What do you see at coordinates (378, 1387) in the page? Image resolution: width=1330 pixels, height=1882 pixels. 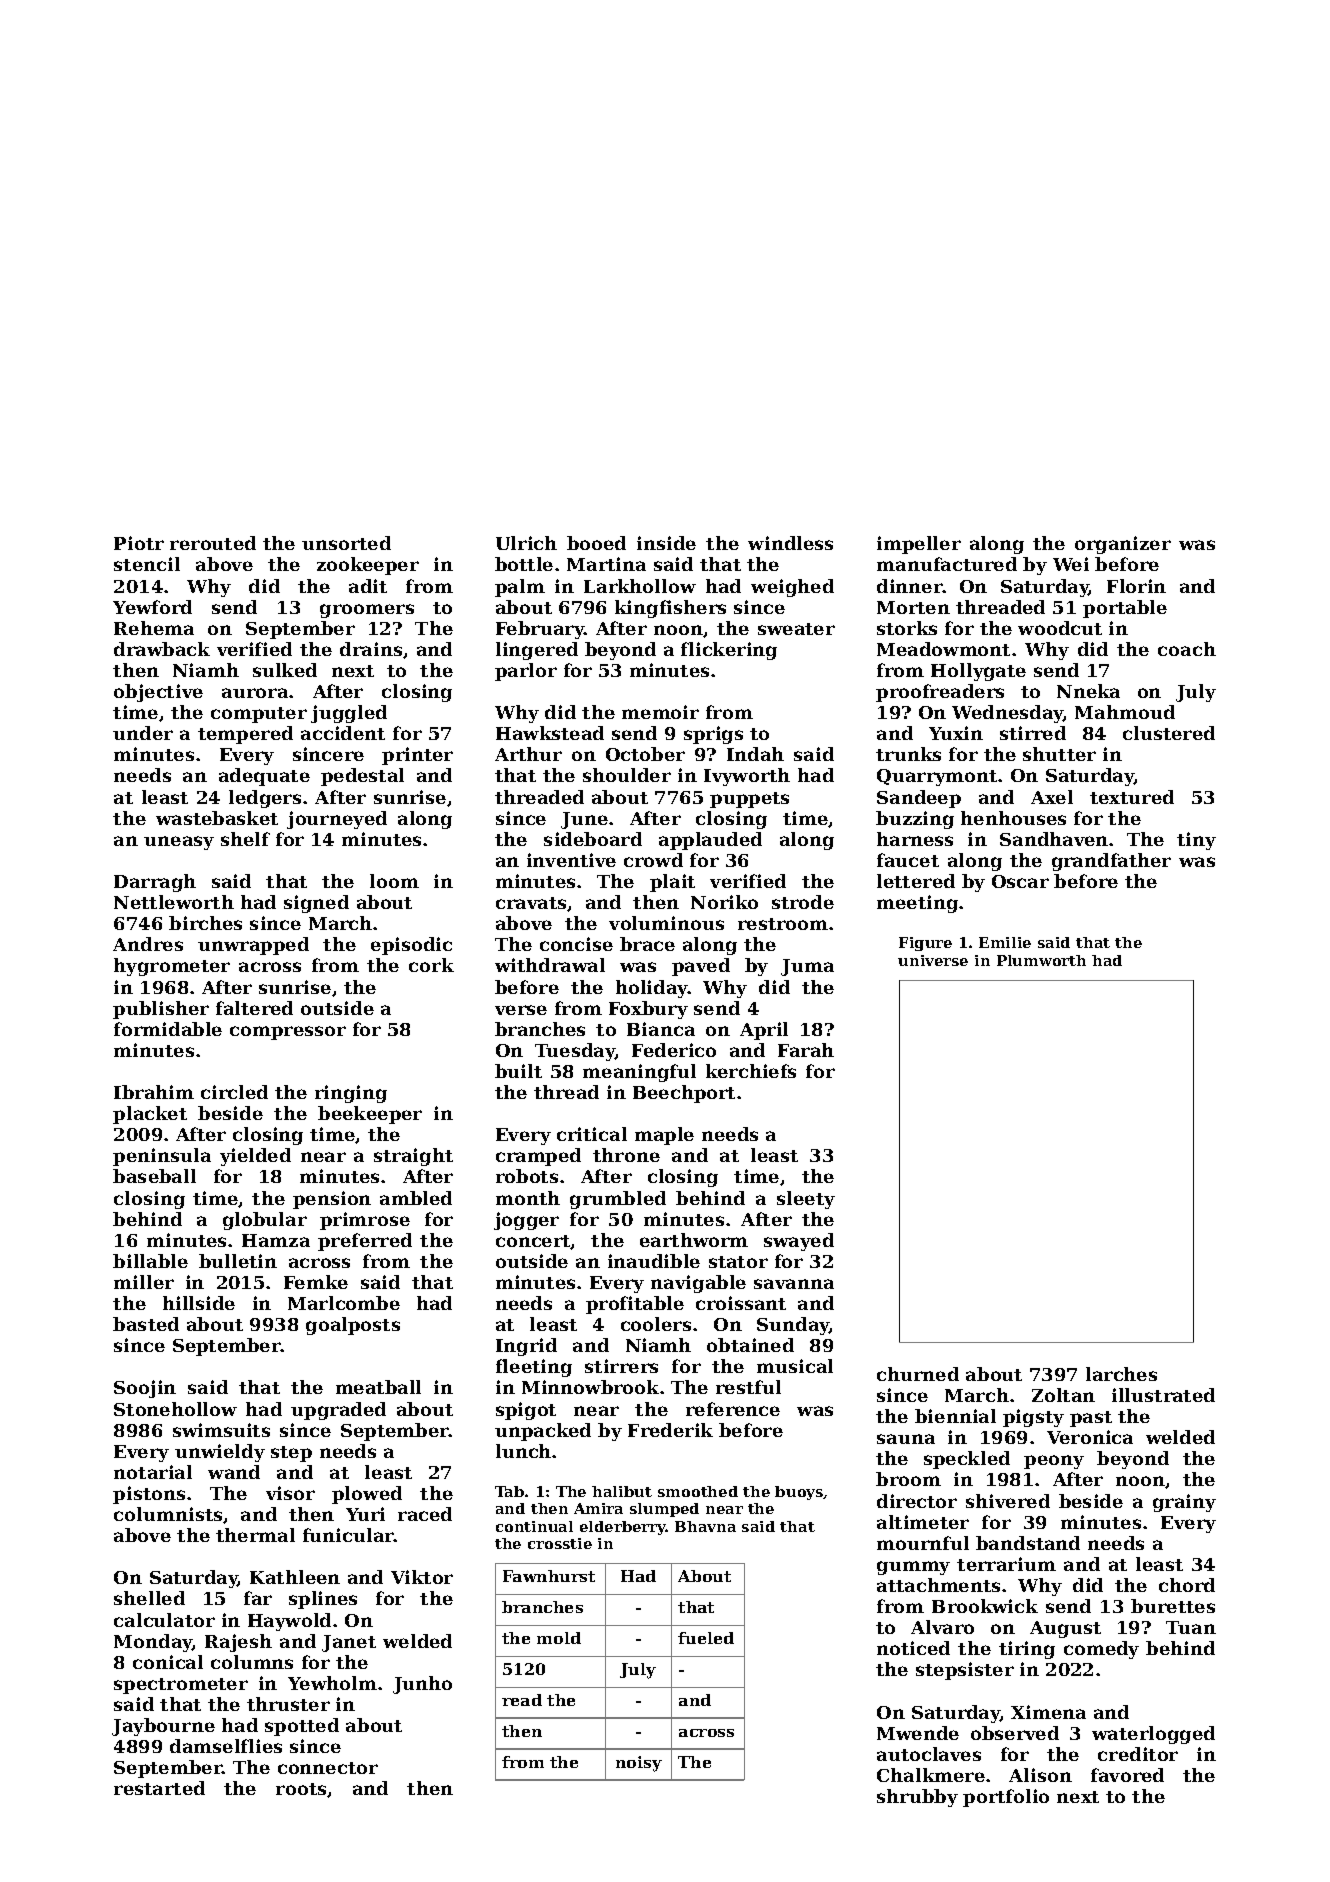 I see `meatball` at bounding box center [378, 1387].
